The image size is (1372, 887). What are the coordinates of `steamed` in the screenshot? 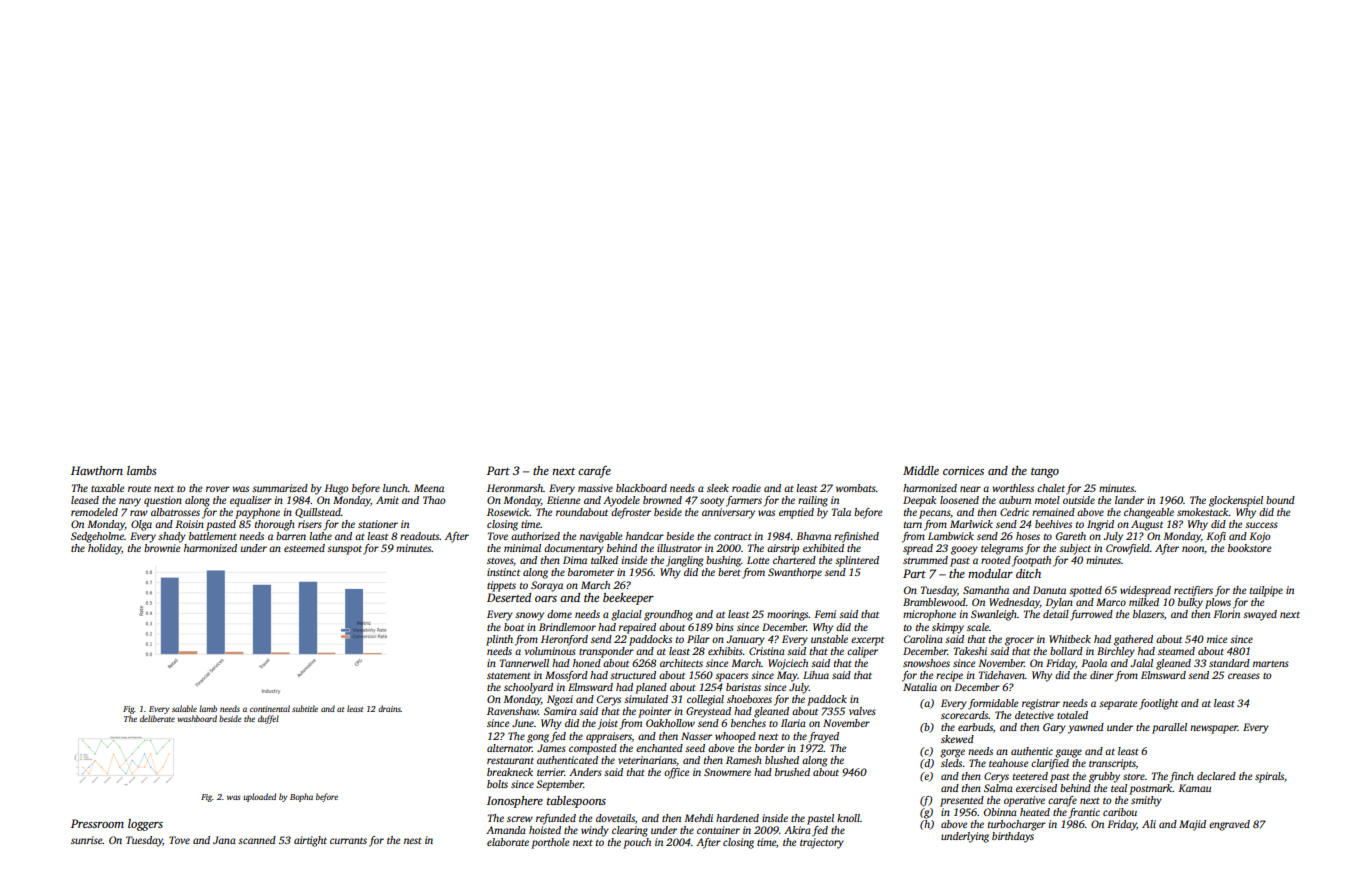 It's located at (1176, 651).
